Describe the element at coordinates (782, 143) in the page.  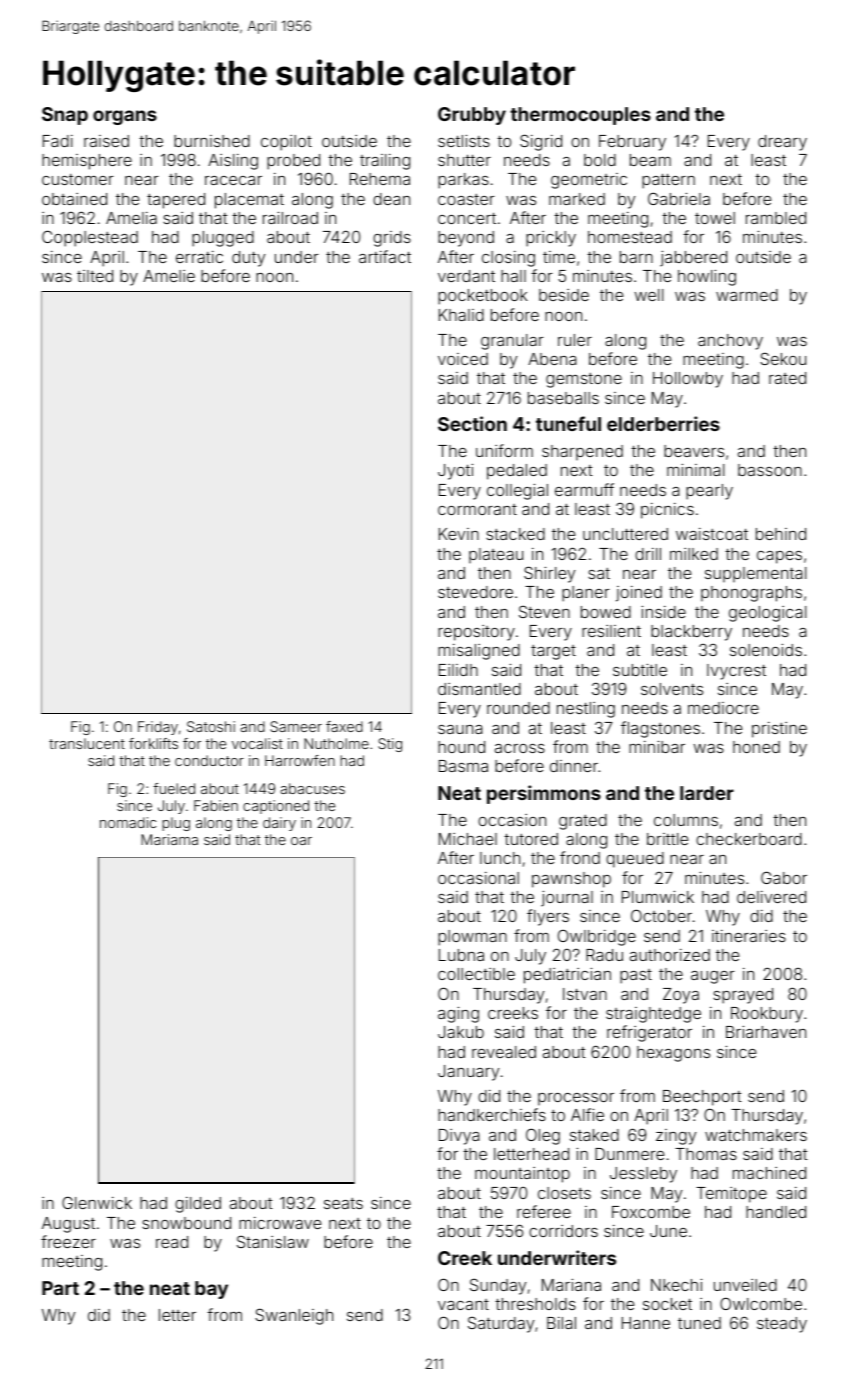
I see `dreary` at that location.
